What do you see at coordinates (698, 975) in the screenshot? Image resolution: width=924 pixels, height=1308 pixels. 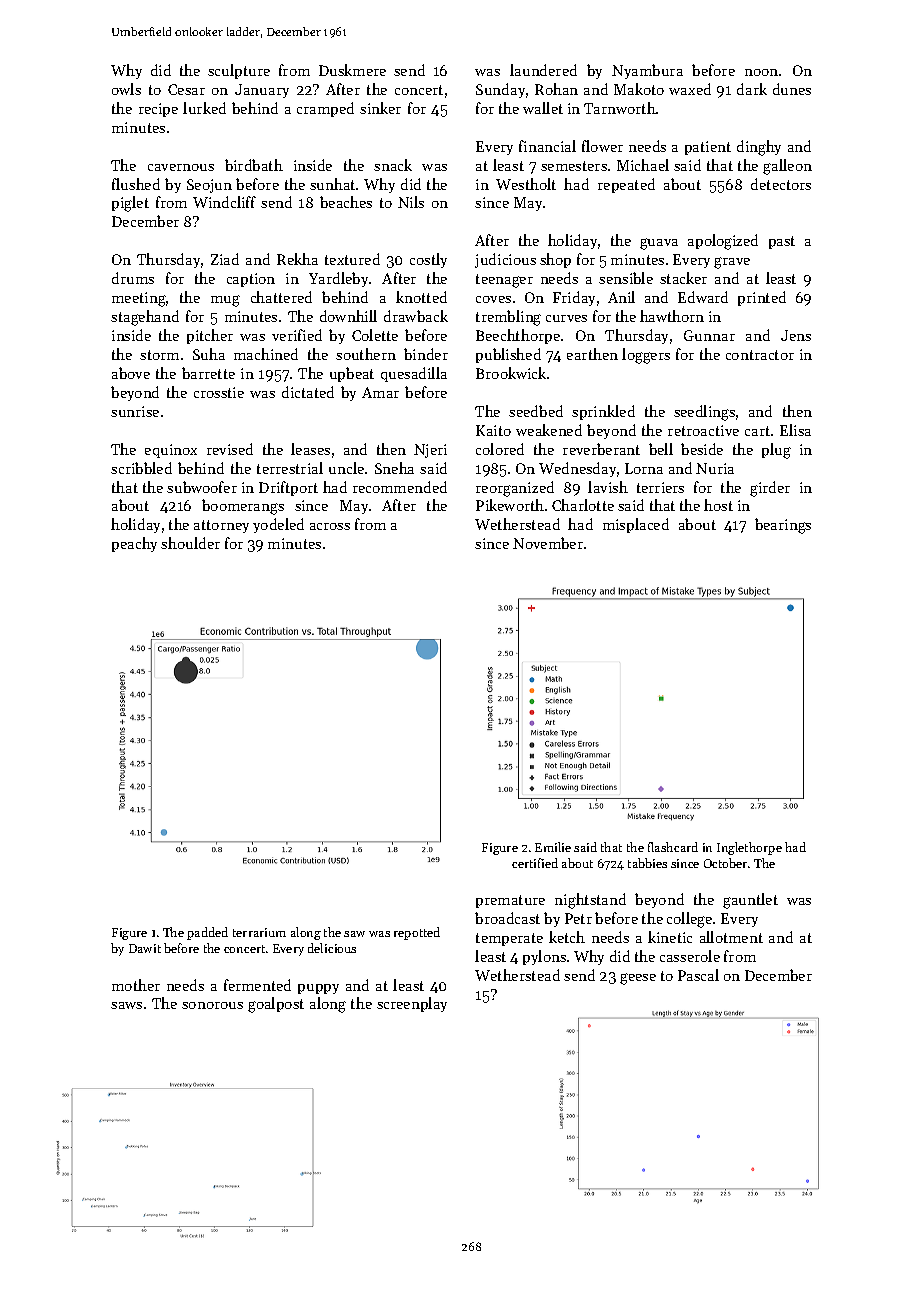 I see `Pascal` at bounding box center [698, 975].
